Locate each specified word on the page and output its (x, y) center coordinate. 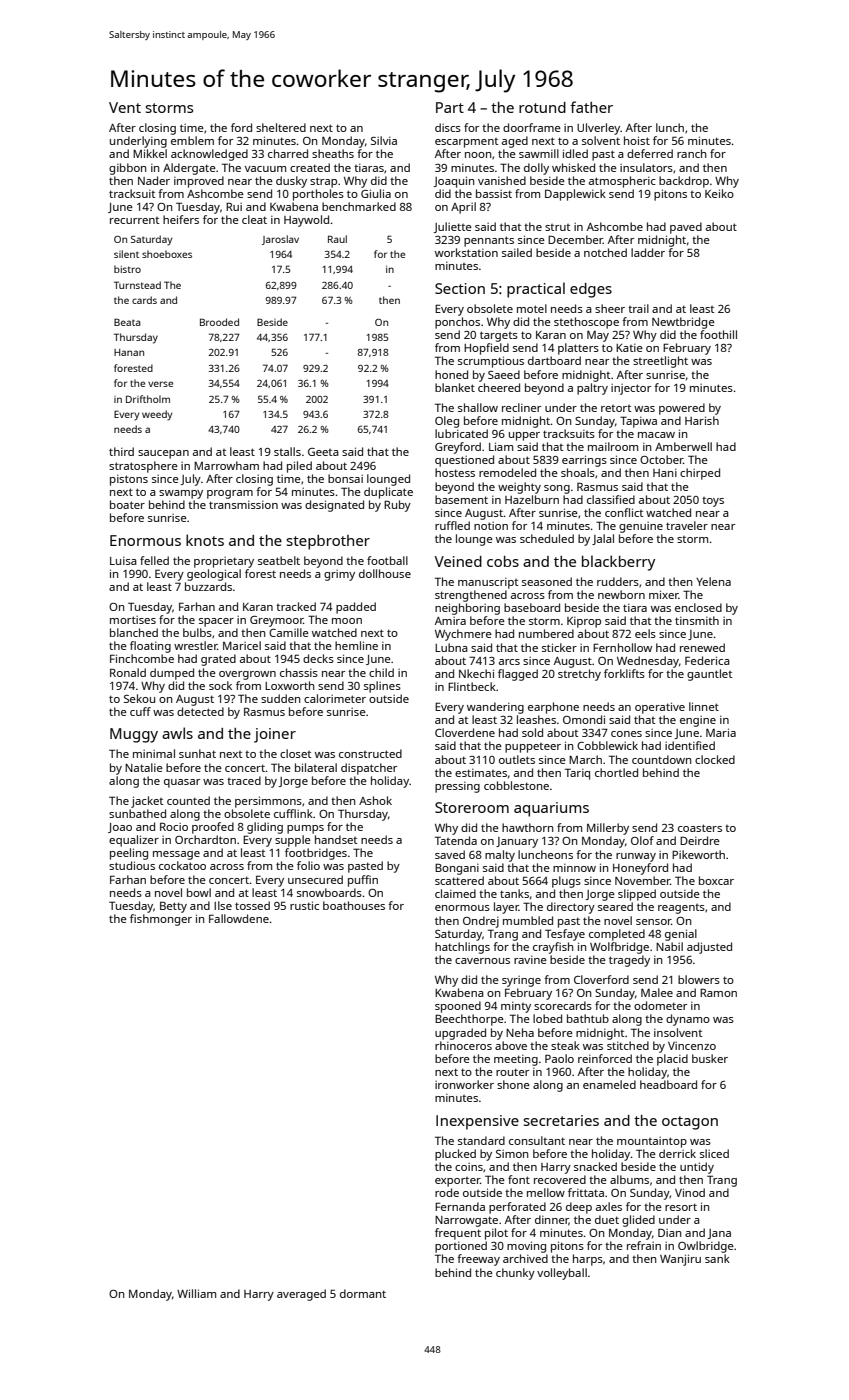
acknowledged (209, 155)
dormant (363, 1293)
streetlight (660, 362)
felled (154, 560)
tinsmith (697, 620)
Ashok (375, 800)
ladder (648, 252)
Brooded (219, 322)
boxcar (716, 880)
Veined (458, 561)
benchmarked (359, 206)
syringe (521, 981)
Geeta (323, 452)
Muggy (134, 735)
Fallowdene (239, 918)
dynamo (688, 1020)
